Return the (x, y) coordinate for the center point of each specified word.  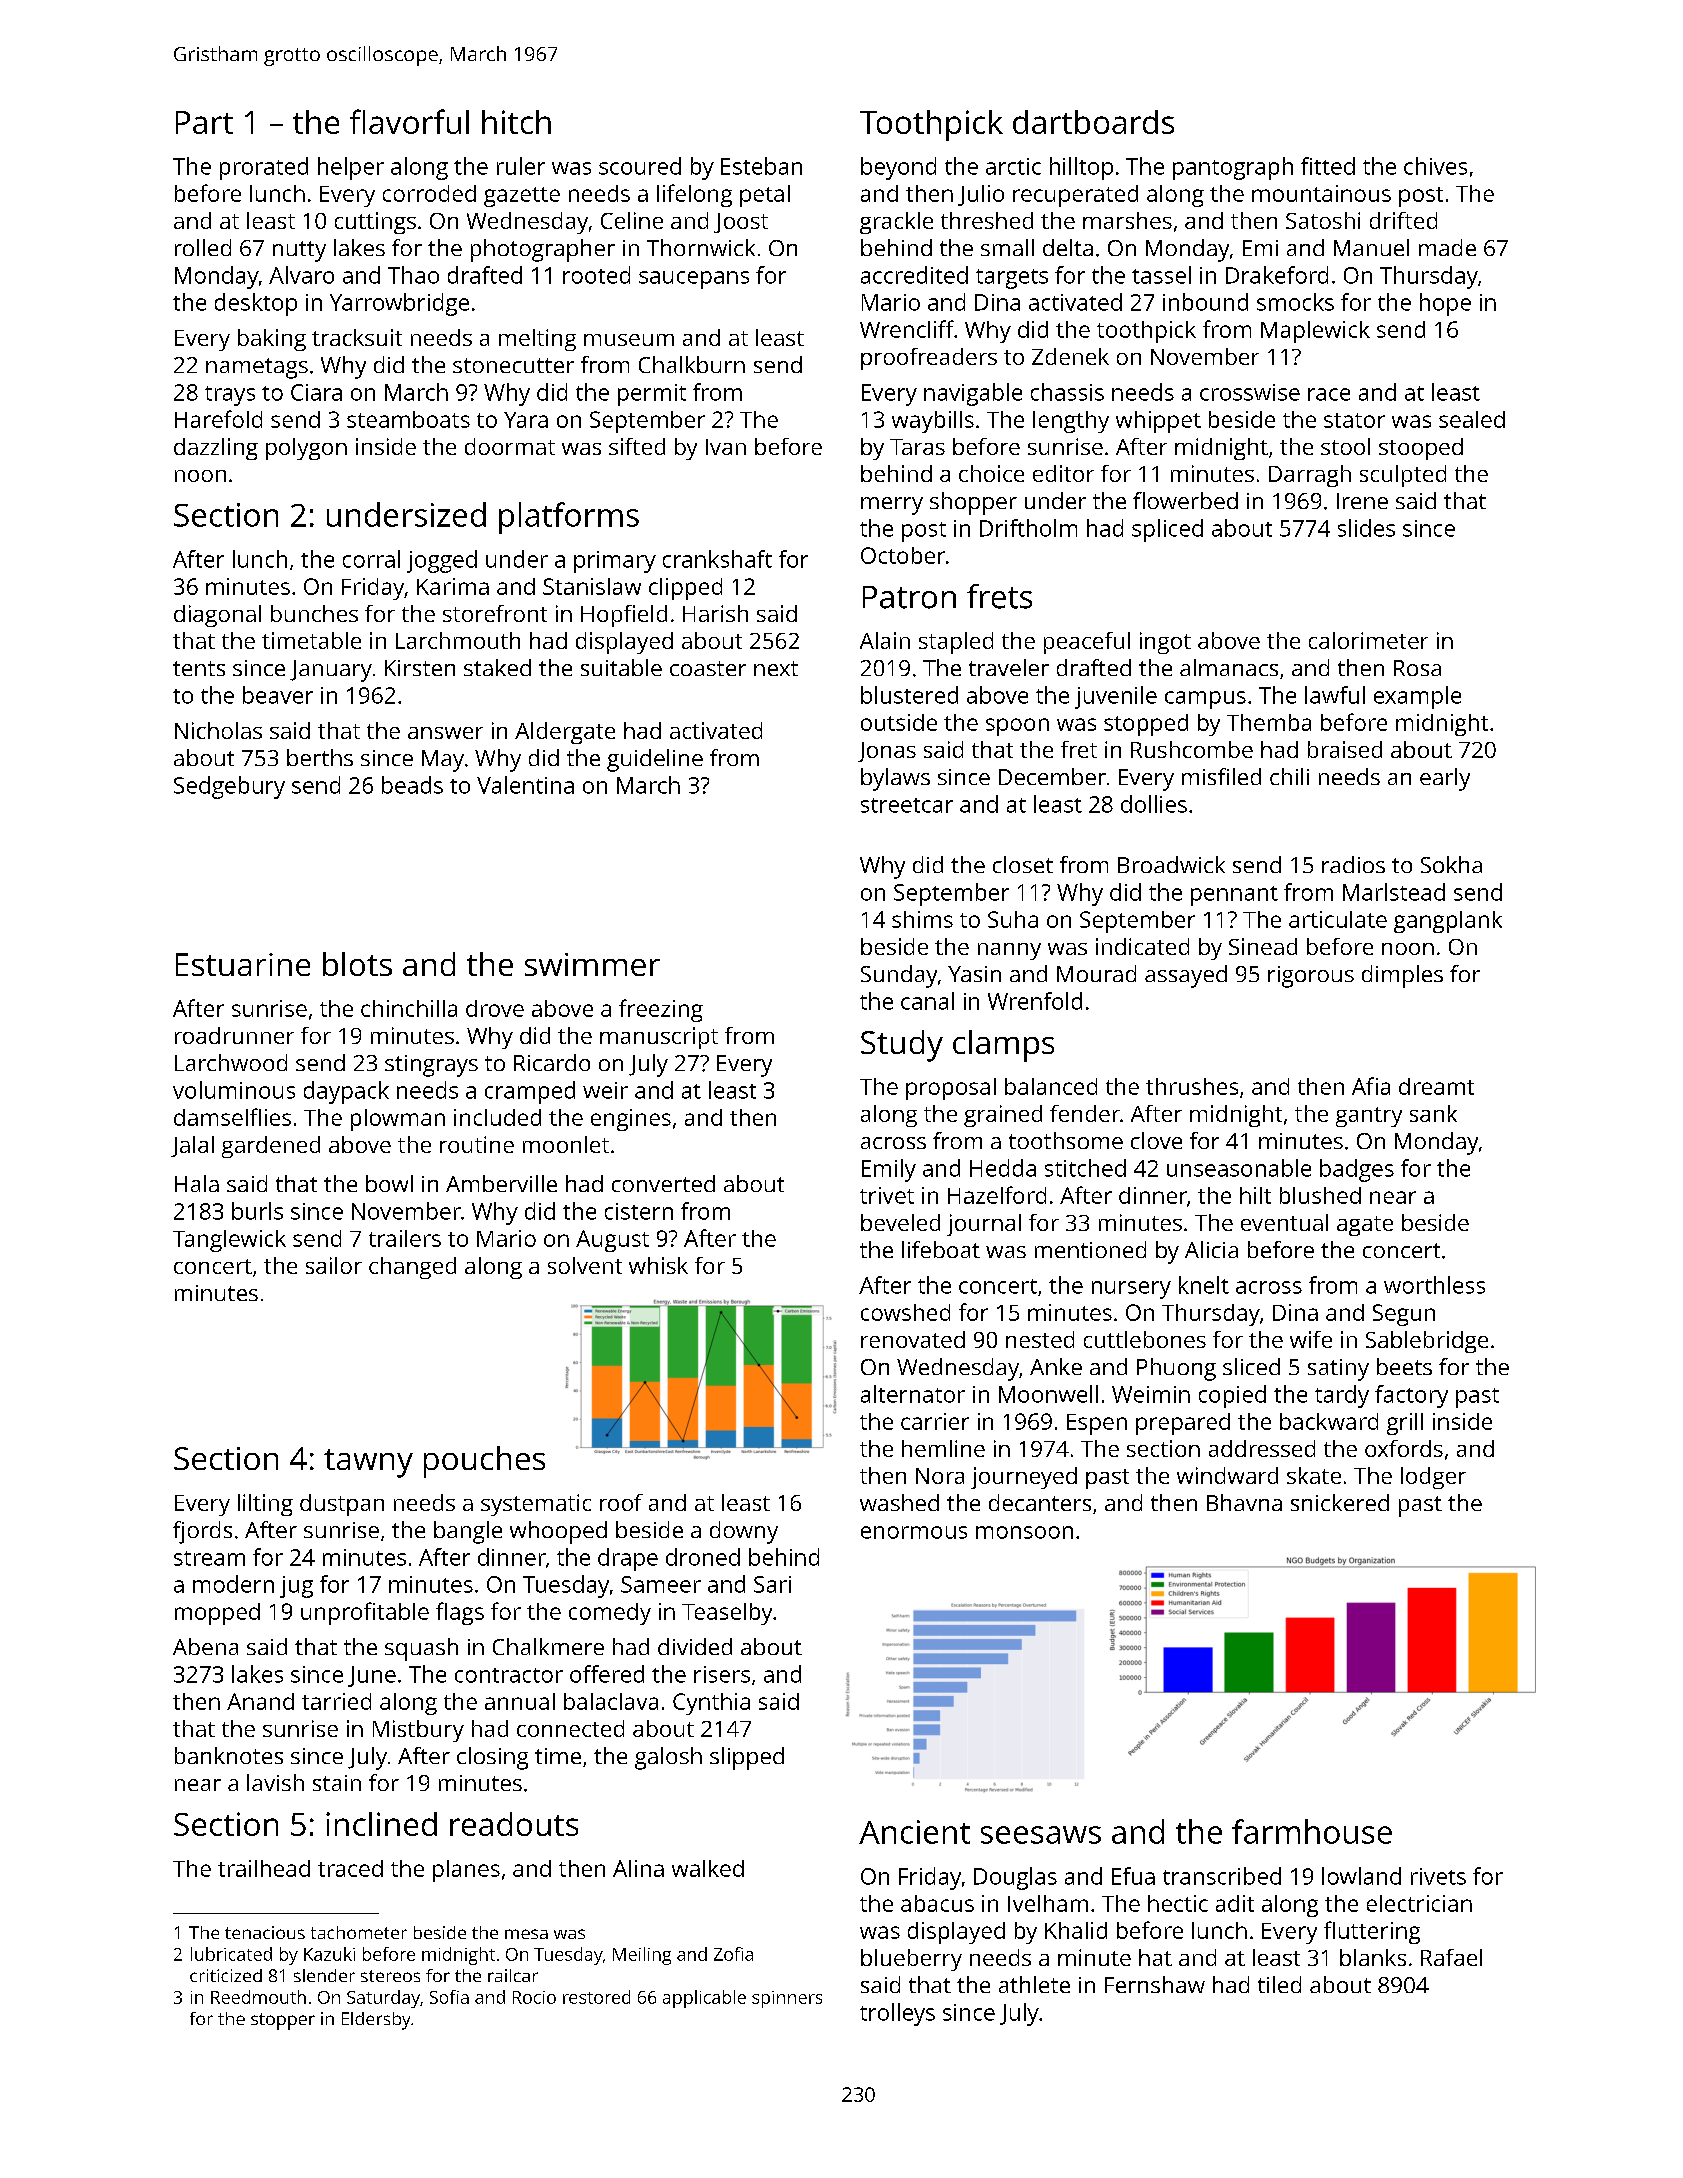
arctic (1013, 166)
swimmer (592, 964)
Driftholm (1028, 528)
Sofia (449, 1997)
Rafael (1451, 1957)
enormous (914, 1532)
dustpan (342, 1505)
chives (1435, 166)
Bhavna (1244, 1502)
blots (357, 964)
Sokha (1451, 864)
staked (497, 667)
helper (351, 168)
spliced (1167, 530)
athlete (1034, 1984)
